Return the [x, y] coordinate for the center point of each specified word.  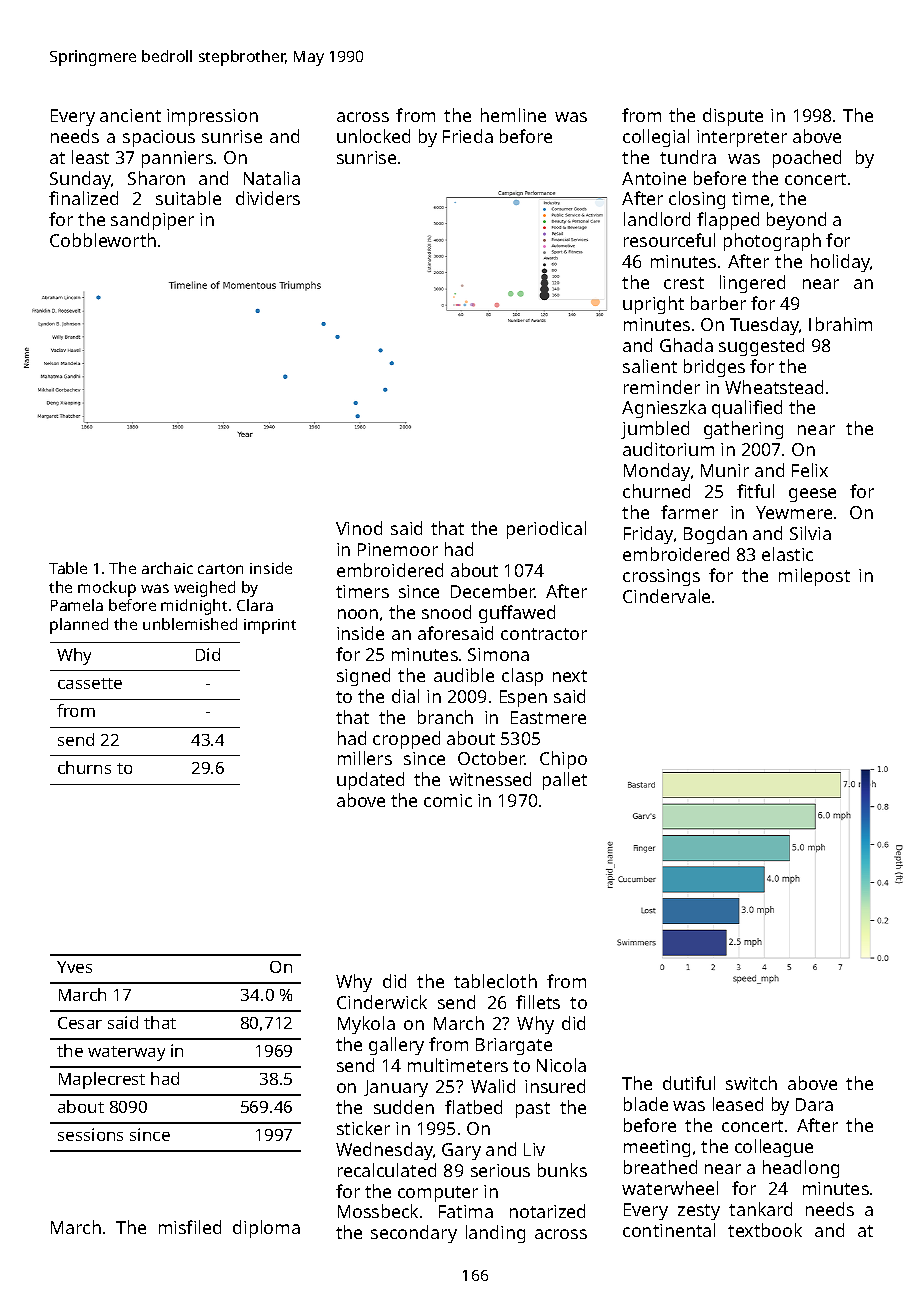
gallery [396, 1046]
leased [738, 1104]
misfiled [190, 1227]
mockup [107, 589]
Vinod [359, 528]
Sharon [156, 178]
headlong [801, 1169]
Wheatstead [774, 387]
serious [500, 1170]
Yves [74, 967]
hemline [513, 115]
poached [807, 159]
